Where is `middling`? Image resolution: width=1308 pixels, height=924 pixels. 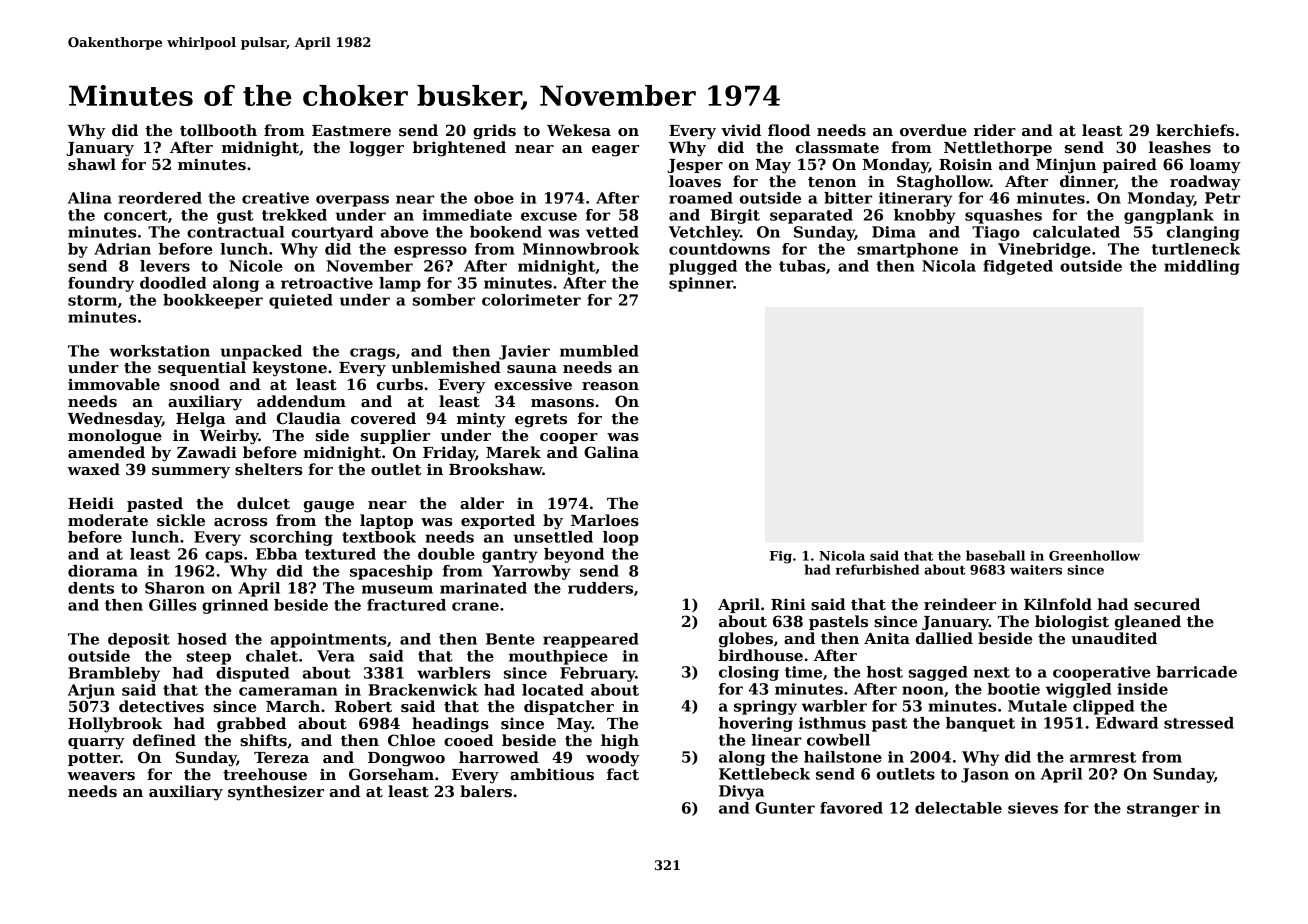 middling is located at coordinates (1202, 267).
